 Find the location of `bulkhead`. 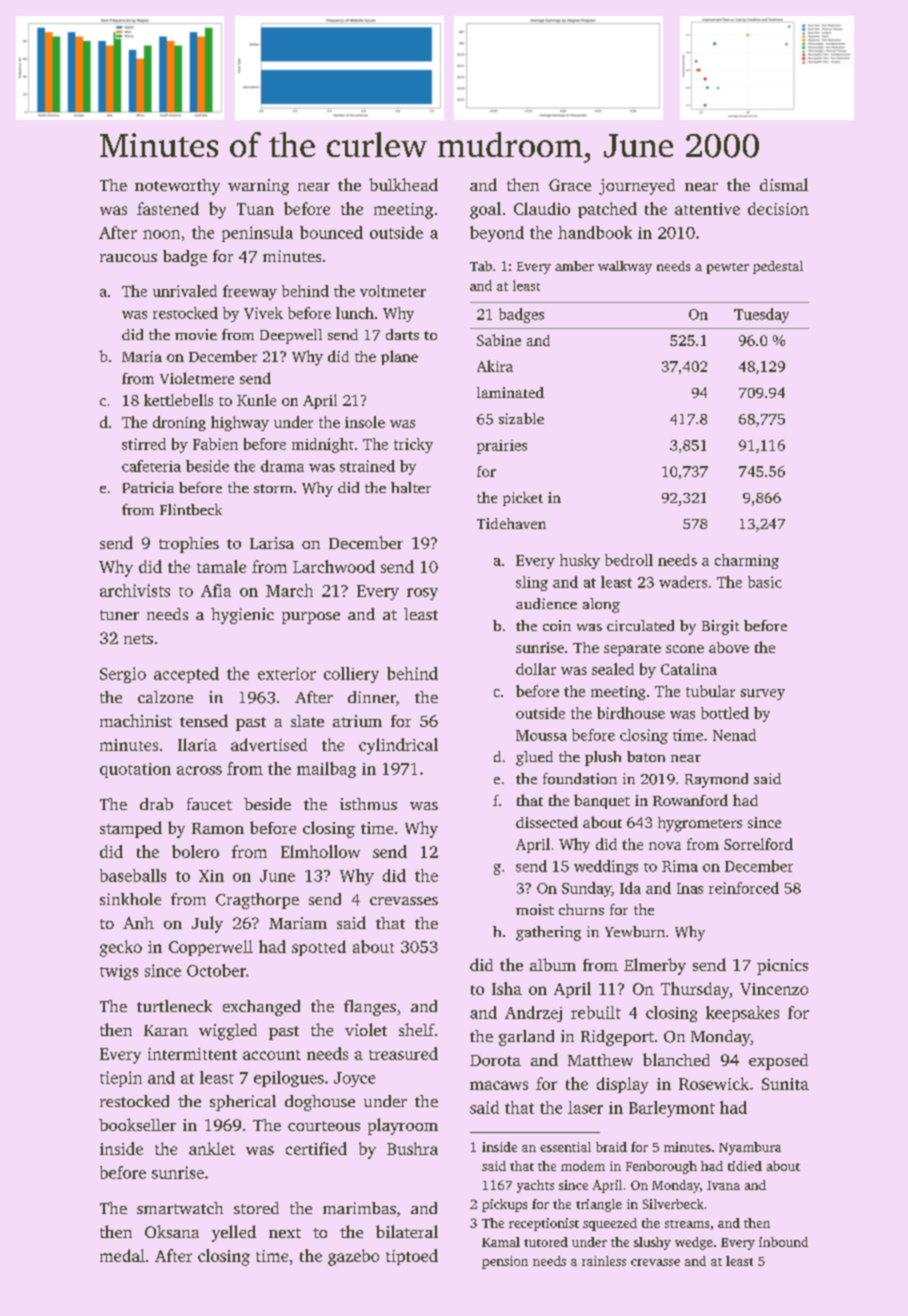

bulkhead is located at coordinates (403, 184).
